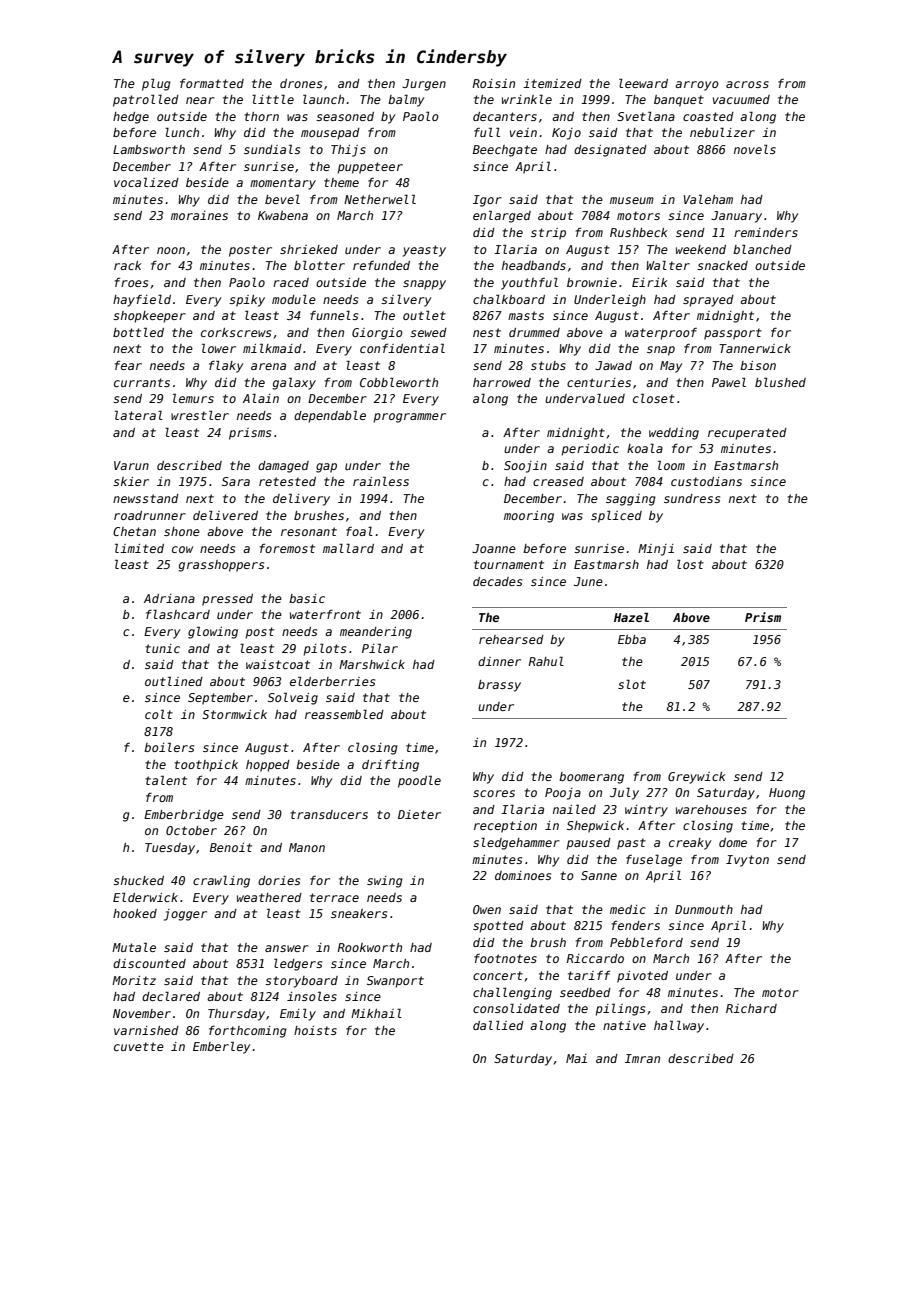  What do you see at coordinates (329, 814) in the screenshot?
I see `transducers` at bounding box center [329, 814].
